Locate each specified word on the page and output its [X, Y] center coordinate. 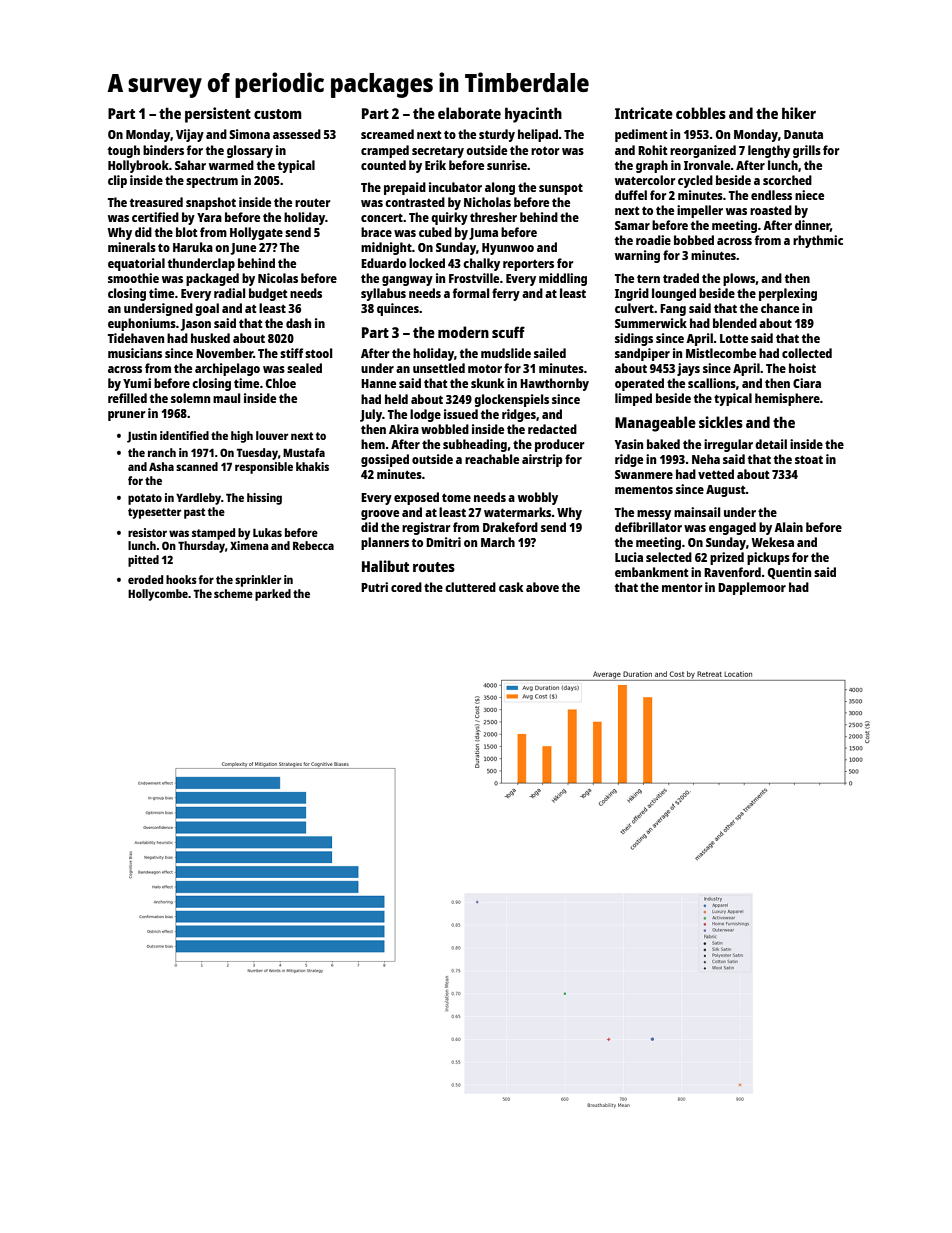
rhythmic [818, 241]
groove [380, 515]
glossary [250, 151]
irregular [728, 445]
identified [184, 435]
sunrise [507, 165]
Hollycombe [158, 595]
